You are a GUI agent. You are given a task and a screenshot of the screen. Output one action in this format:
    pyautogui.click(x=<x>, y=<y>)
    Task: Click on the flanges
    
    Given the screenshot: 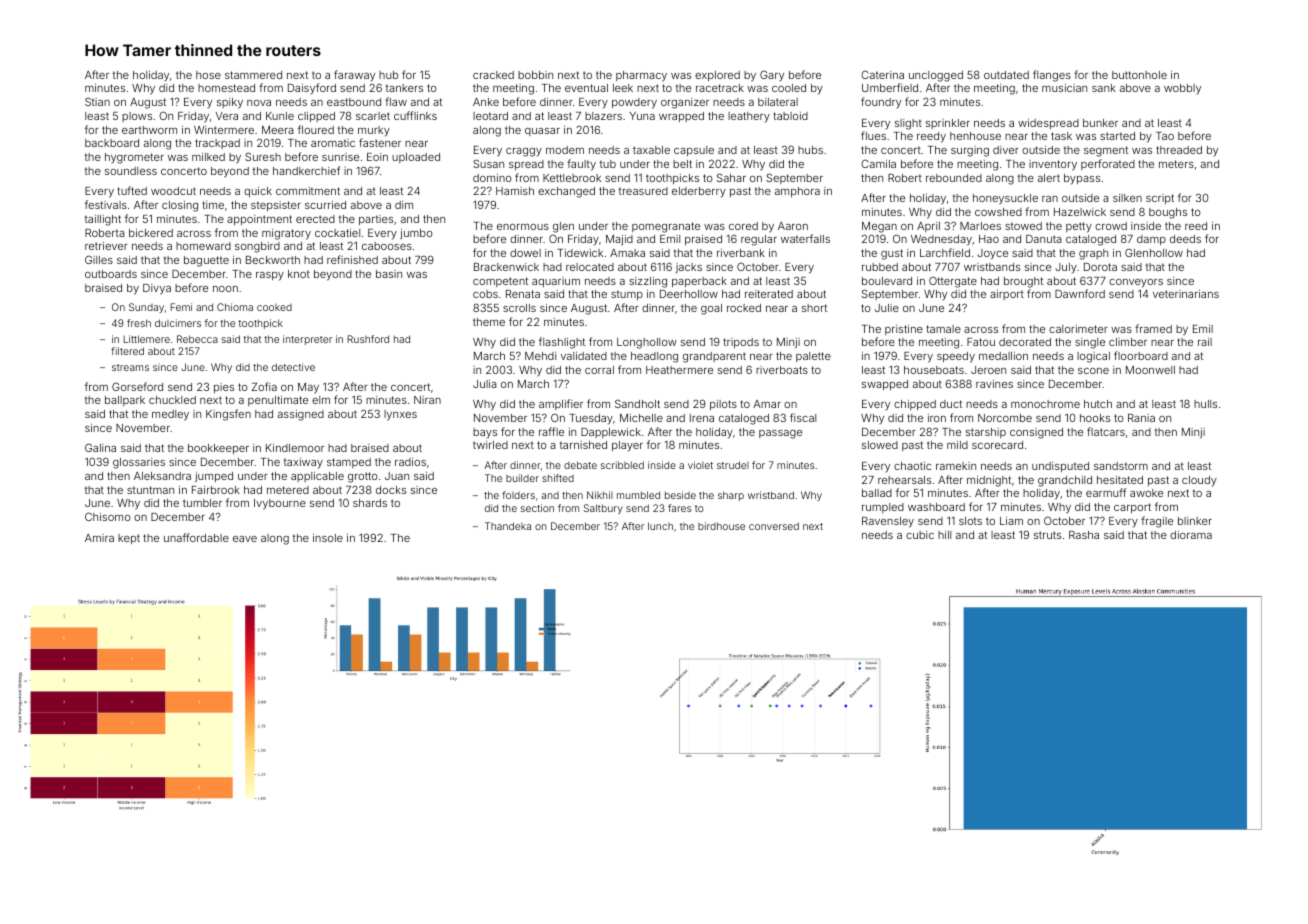 What is the action you would take?
    pyautogui.click(x=1052, y=76)
